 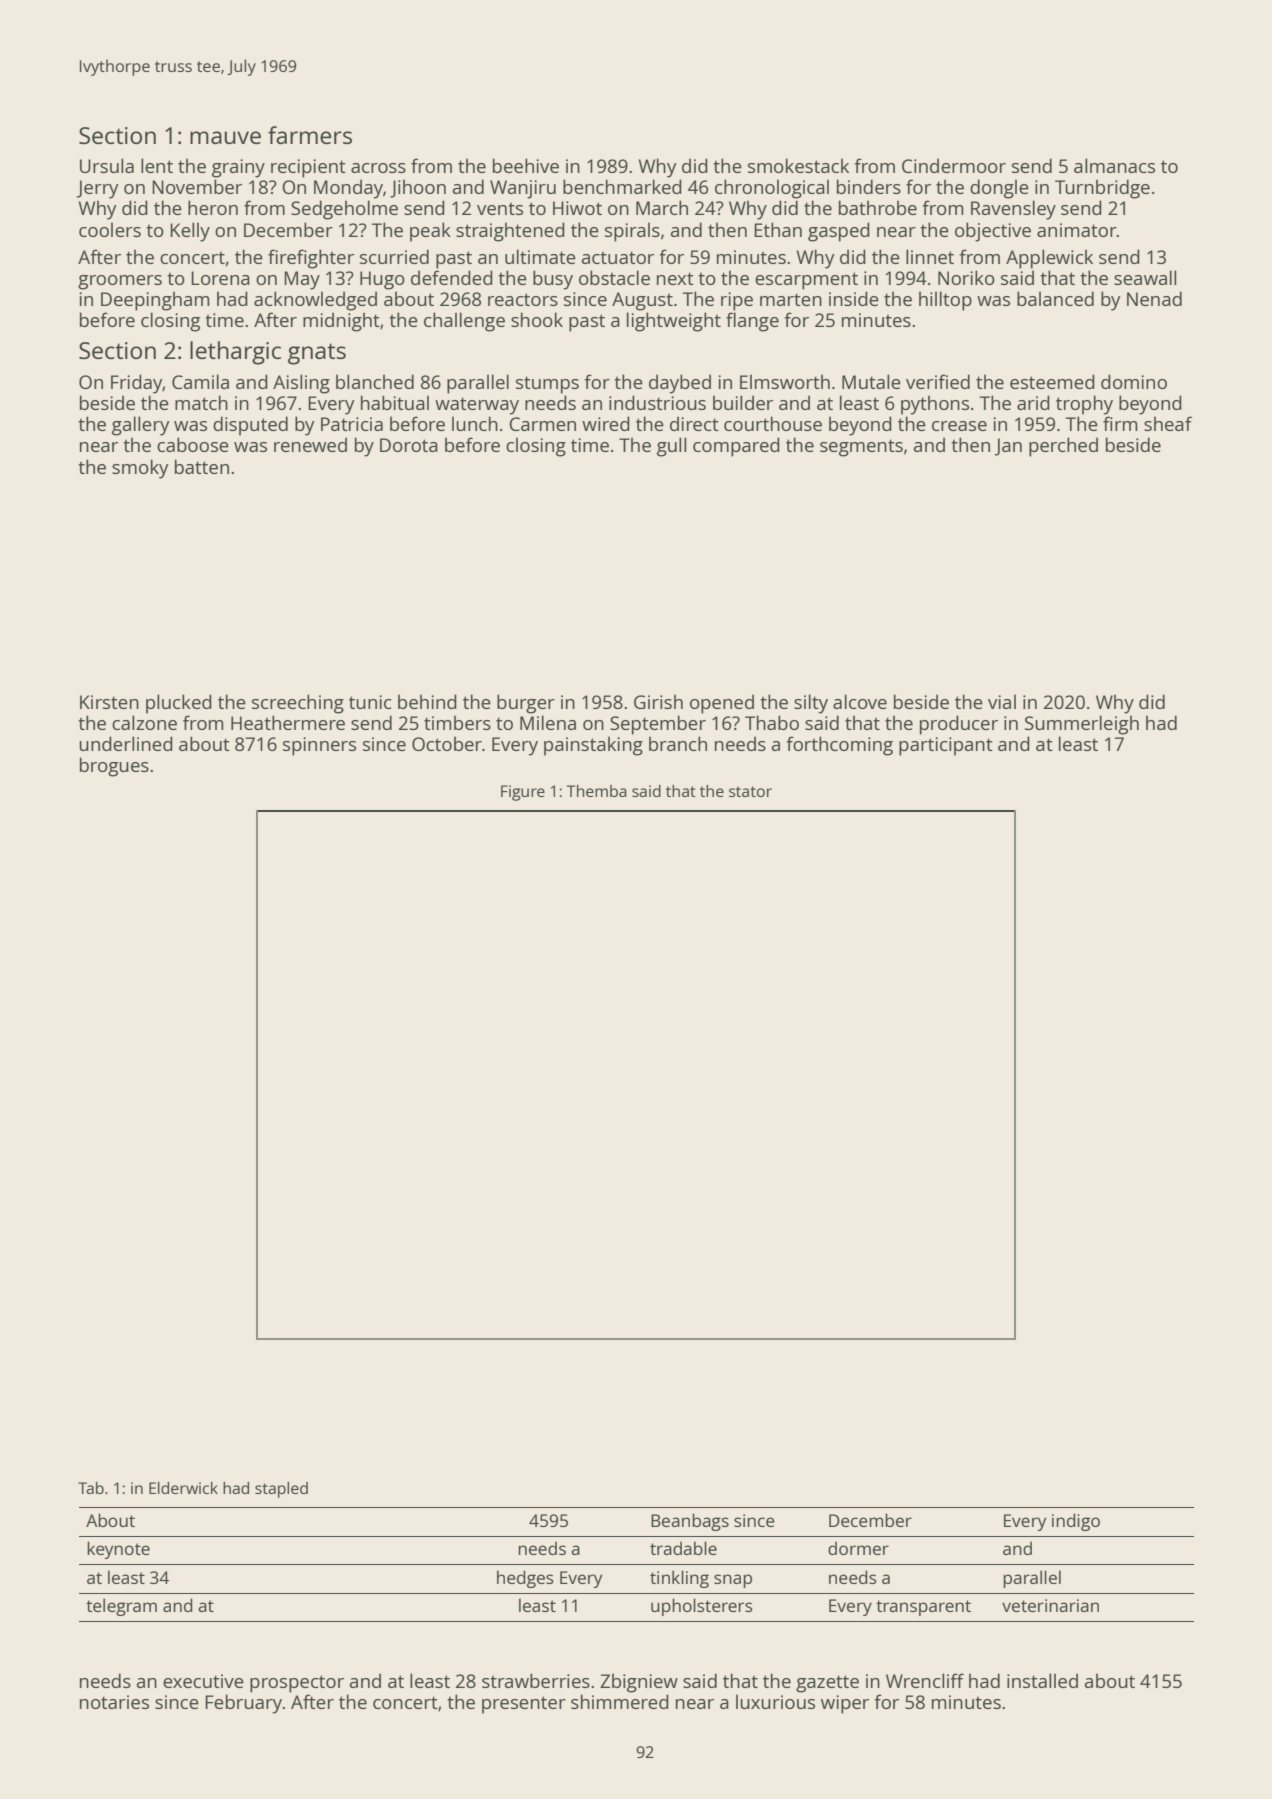 I want to click on beehive, so click(x=526, y=165).
